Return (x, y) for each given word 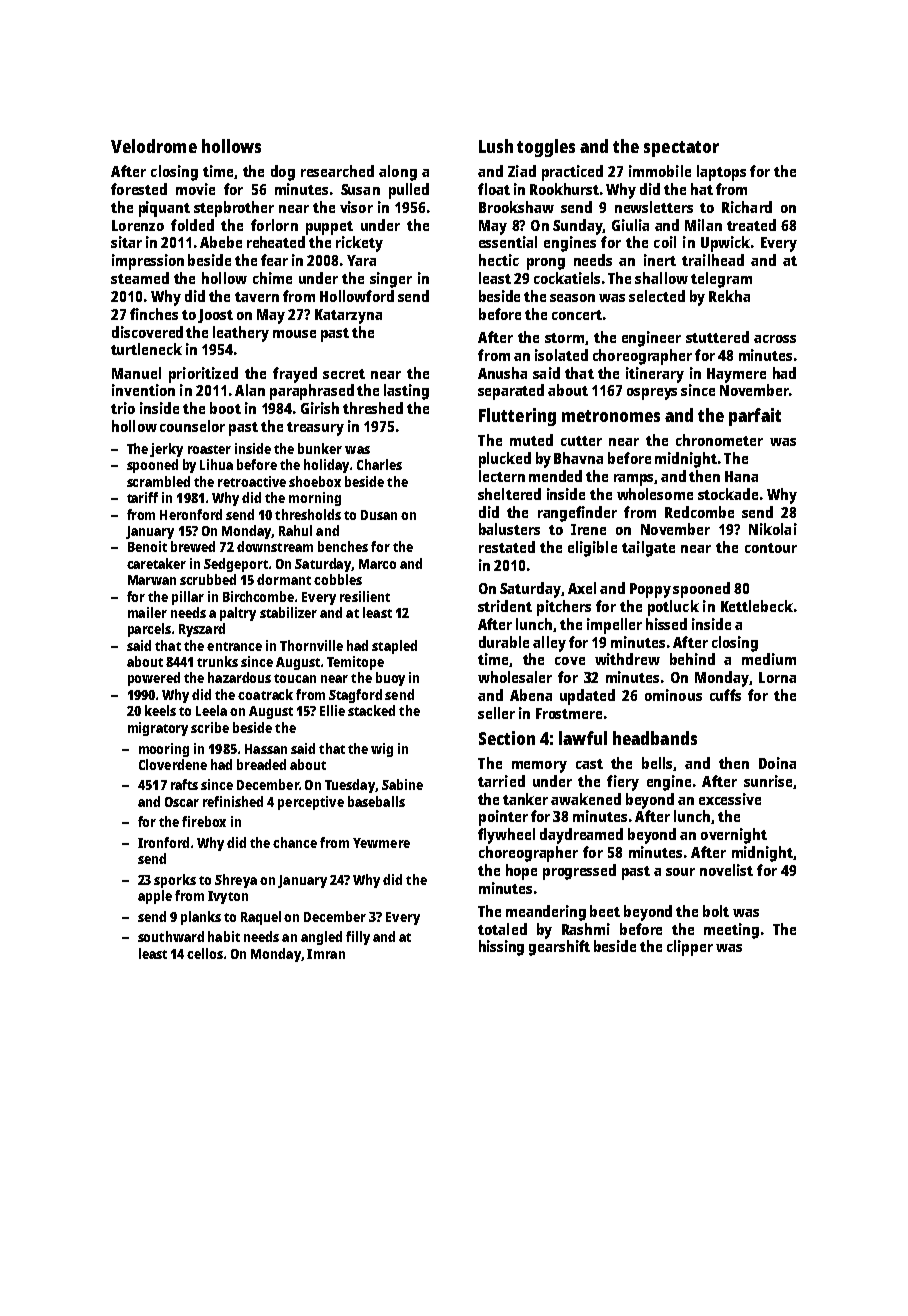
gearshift (559, 948)
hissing (501, 948)
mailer (147, 612)
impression (148, 262)
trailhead (713, 260)
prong (546, 264)
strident (505, 606)
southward (171, 936)
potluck (673, 608)
